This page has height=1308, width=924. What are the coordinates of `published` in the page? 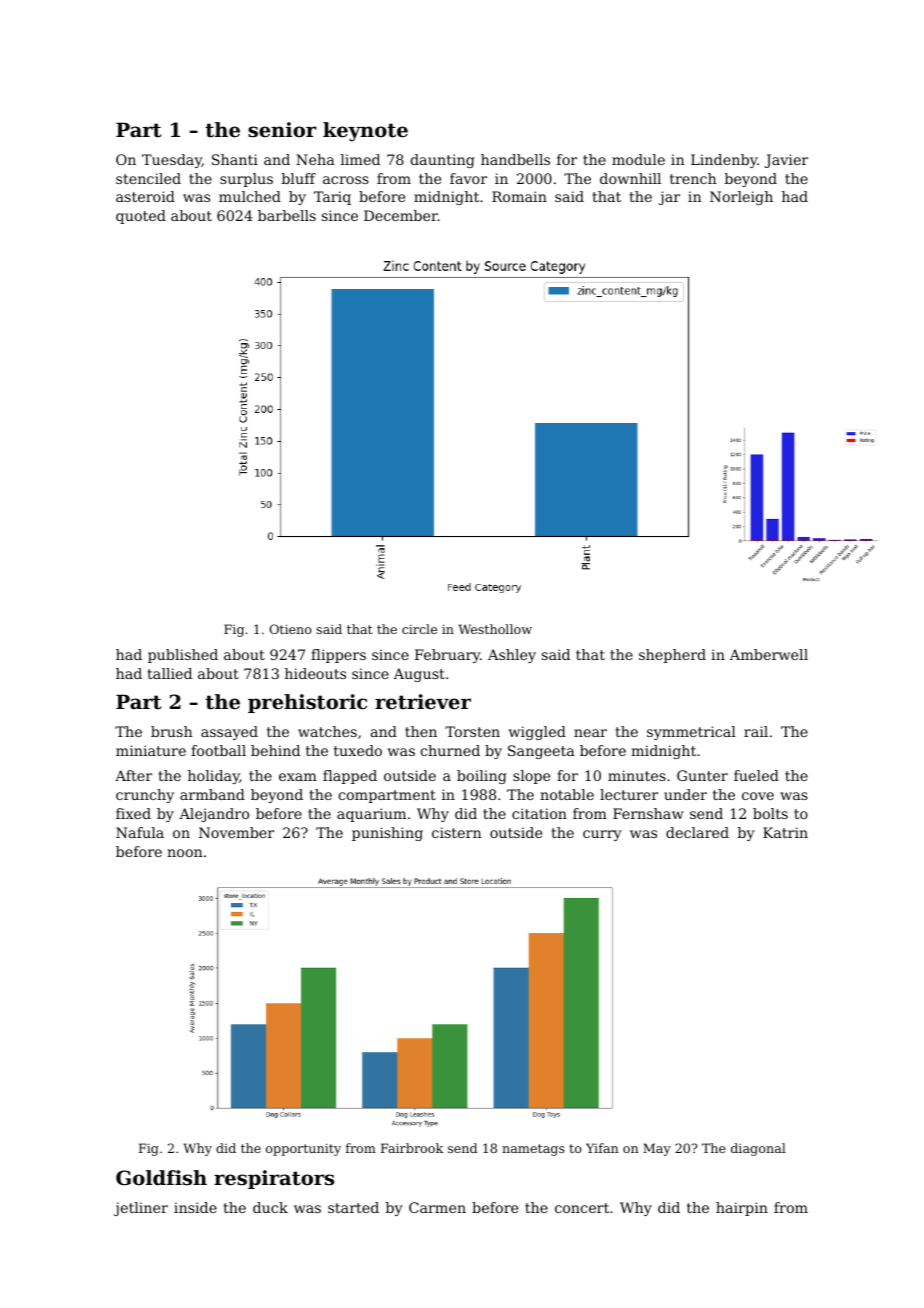 It's located at (183, 656).
